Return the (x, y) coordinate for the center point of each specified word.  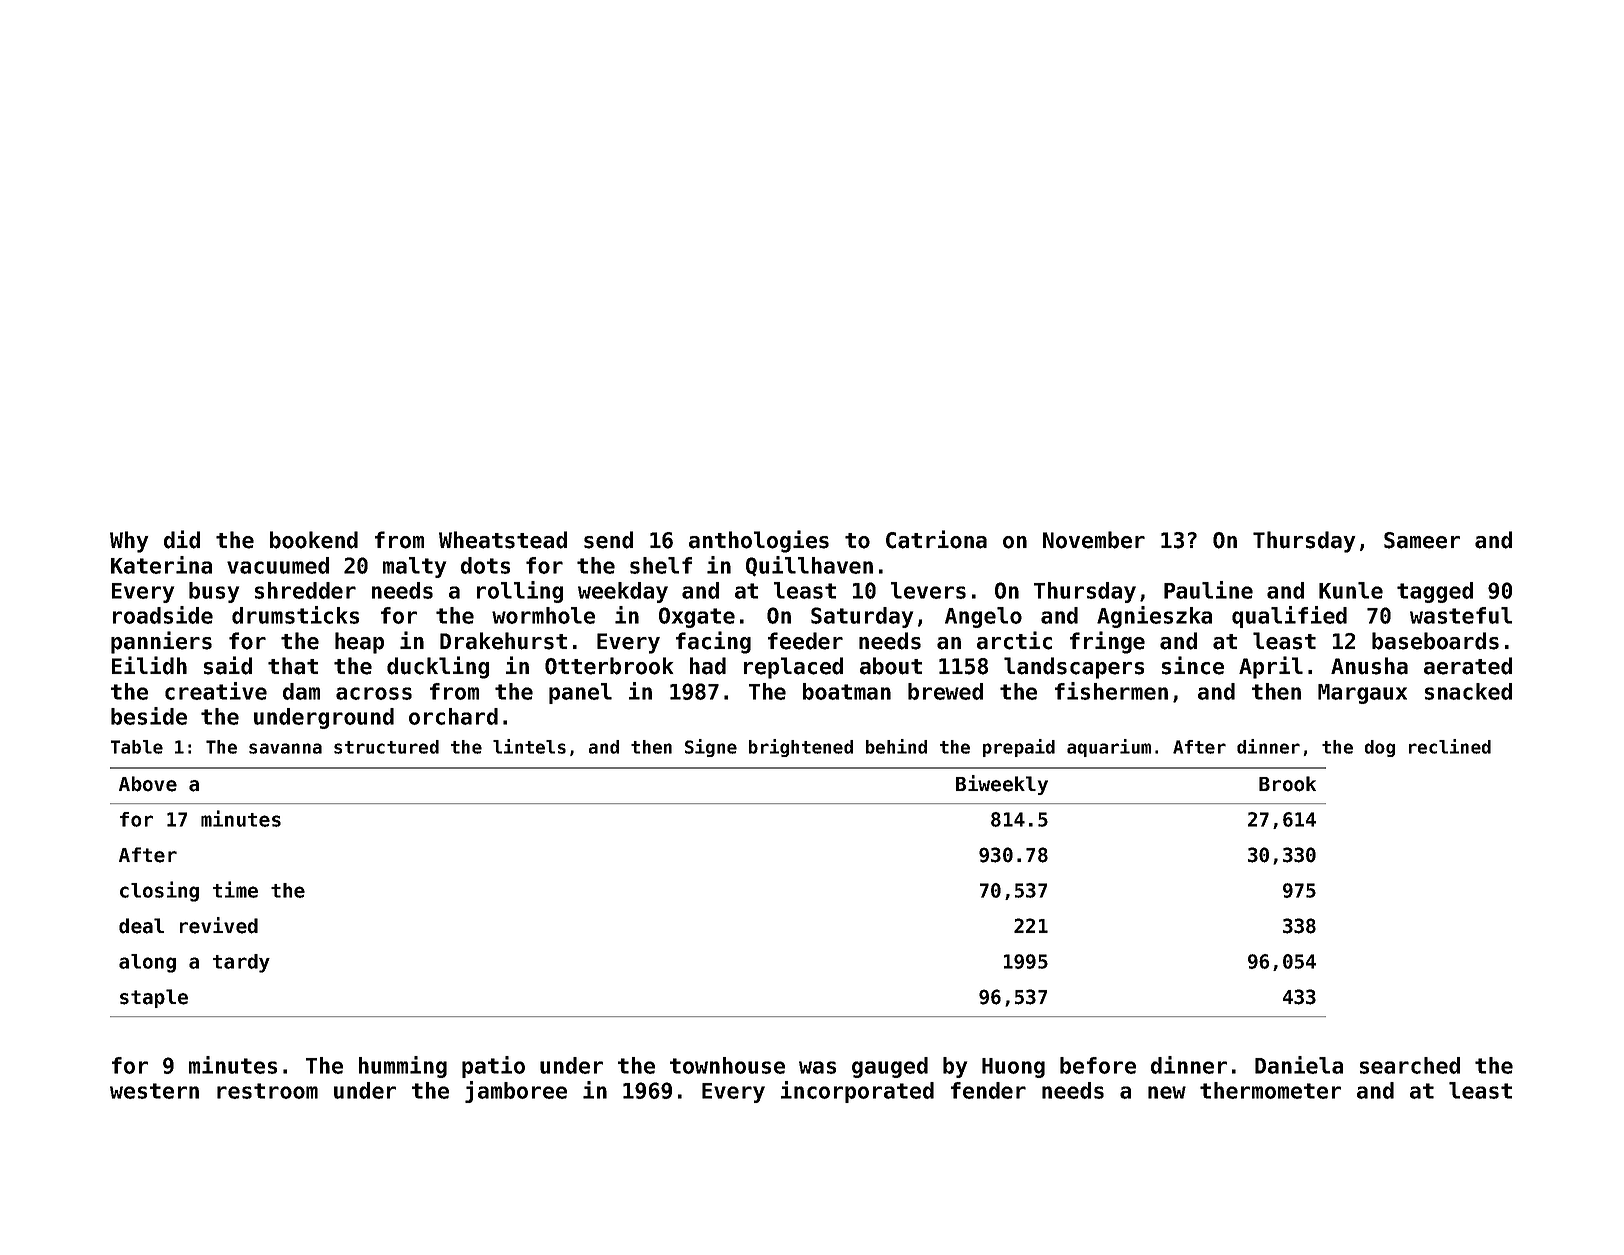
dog (1380, 748)
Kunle (1351, 590)
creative (216, 691)
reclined (1450, 746)
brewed (945, 691)
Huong (1013, 1068)
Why (129, 542)
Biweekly (1002, 785)
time (235, 889)
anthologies (759, 541)
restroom (267, 1091)
